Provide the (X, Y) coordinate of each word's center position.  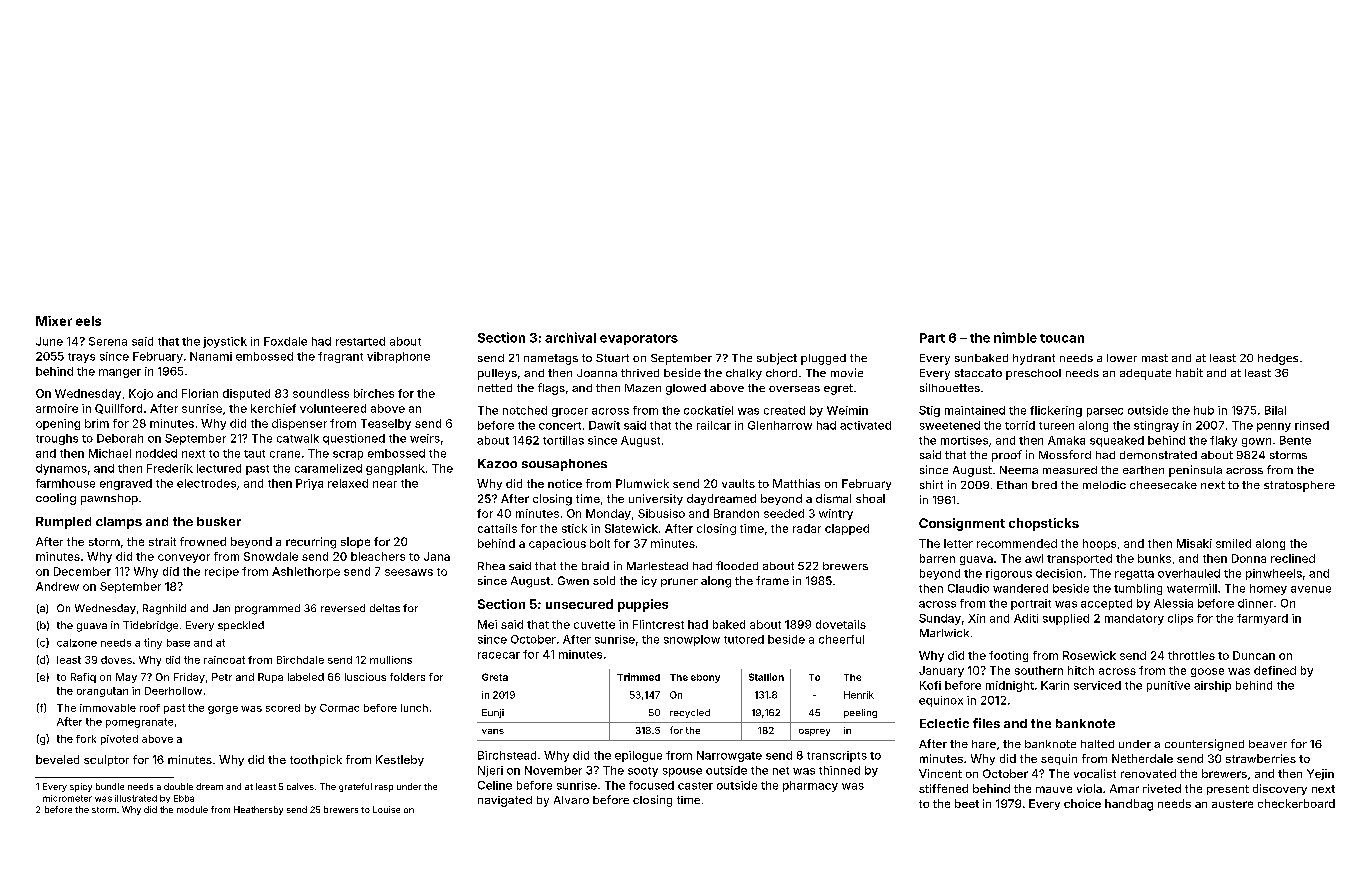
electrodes (206, 483)
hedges (1278, 359)
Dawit (604, 425)
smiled (1233, 543)
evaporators (639, 339)
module (192, 809)
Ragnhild (164, 609)
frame (772, 580)
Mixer (54, 321)
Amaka (1066, 440)
